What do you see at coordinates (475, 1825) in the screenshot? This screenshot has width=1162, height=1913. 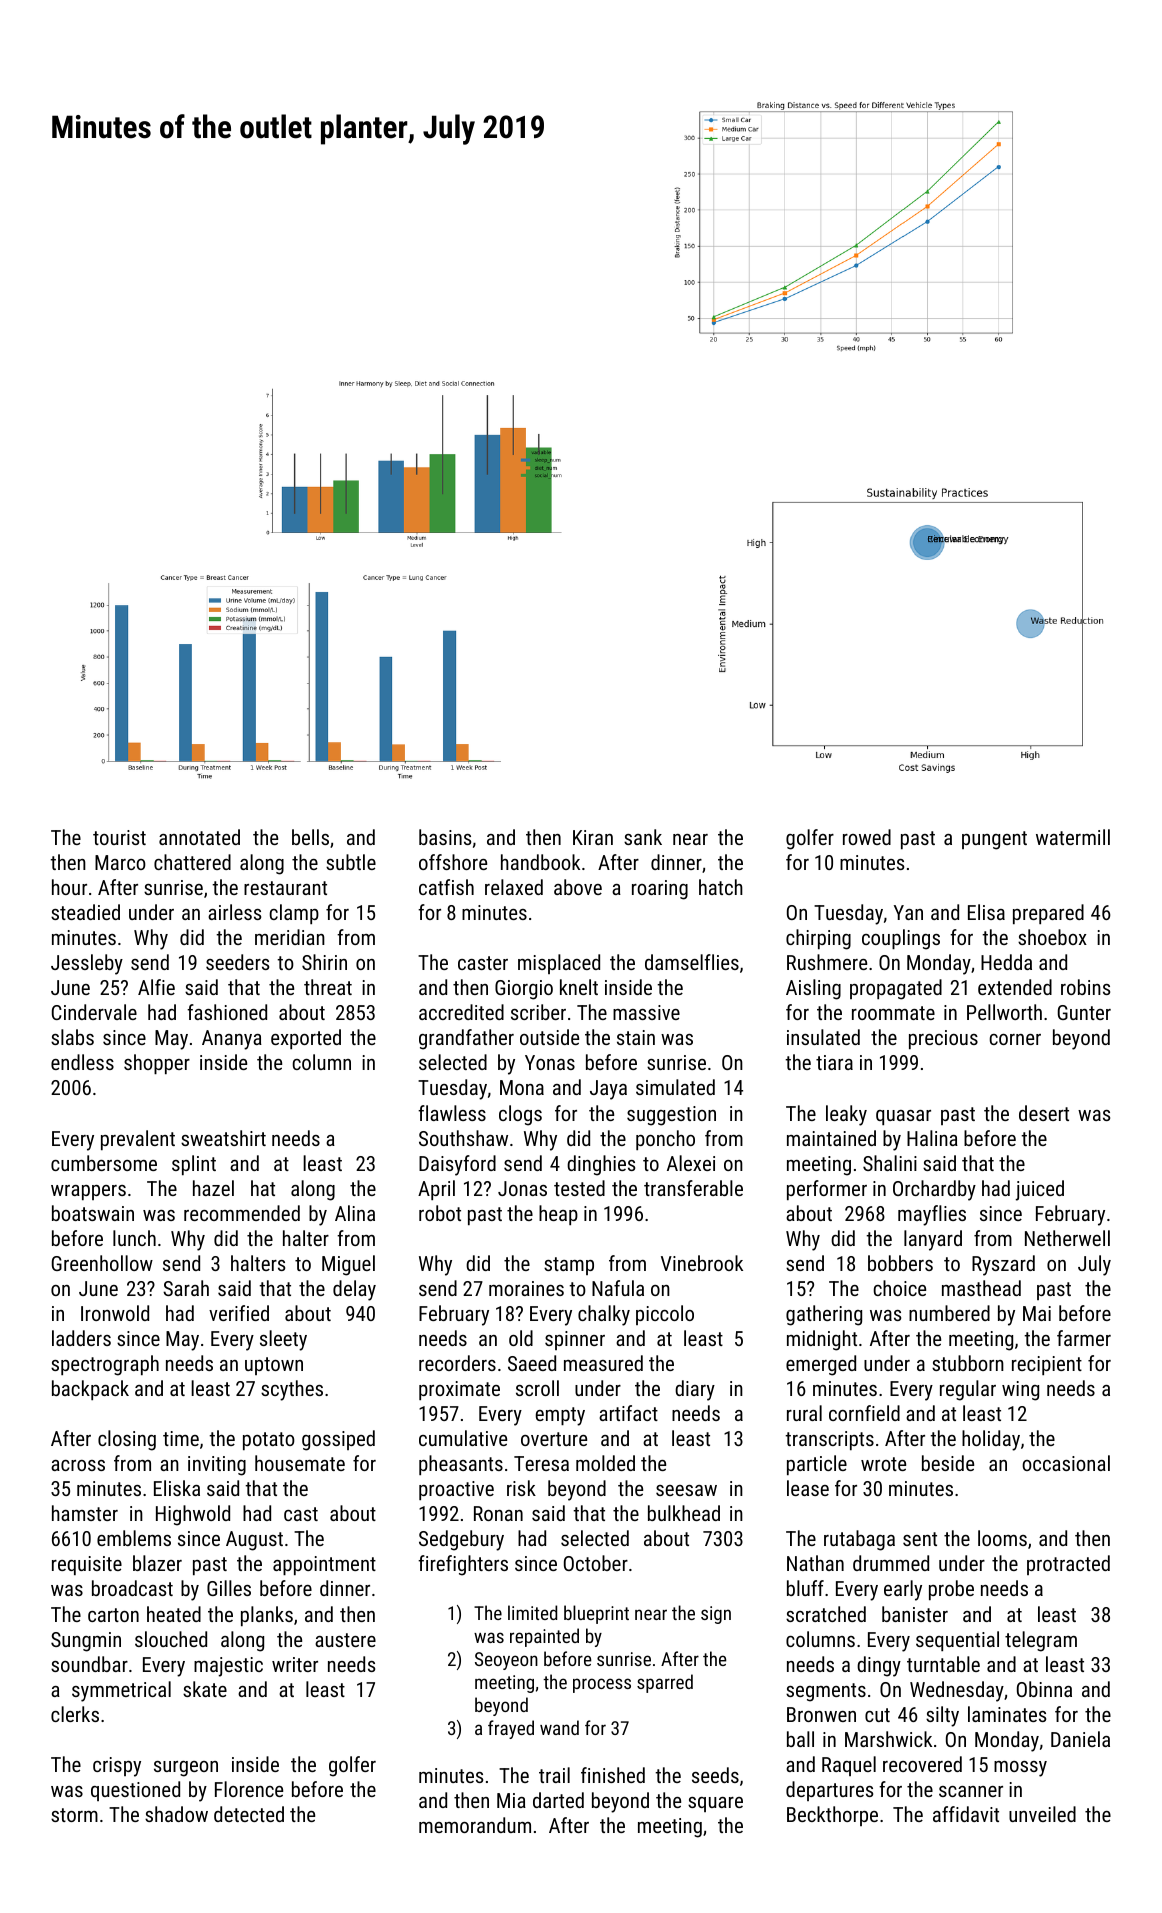 I see `memorandum` at bounding box center [475, 1825].
